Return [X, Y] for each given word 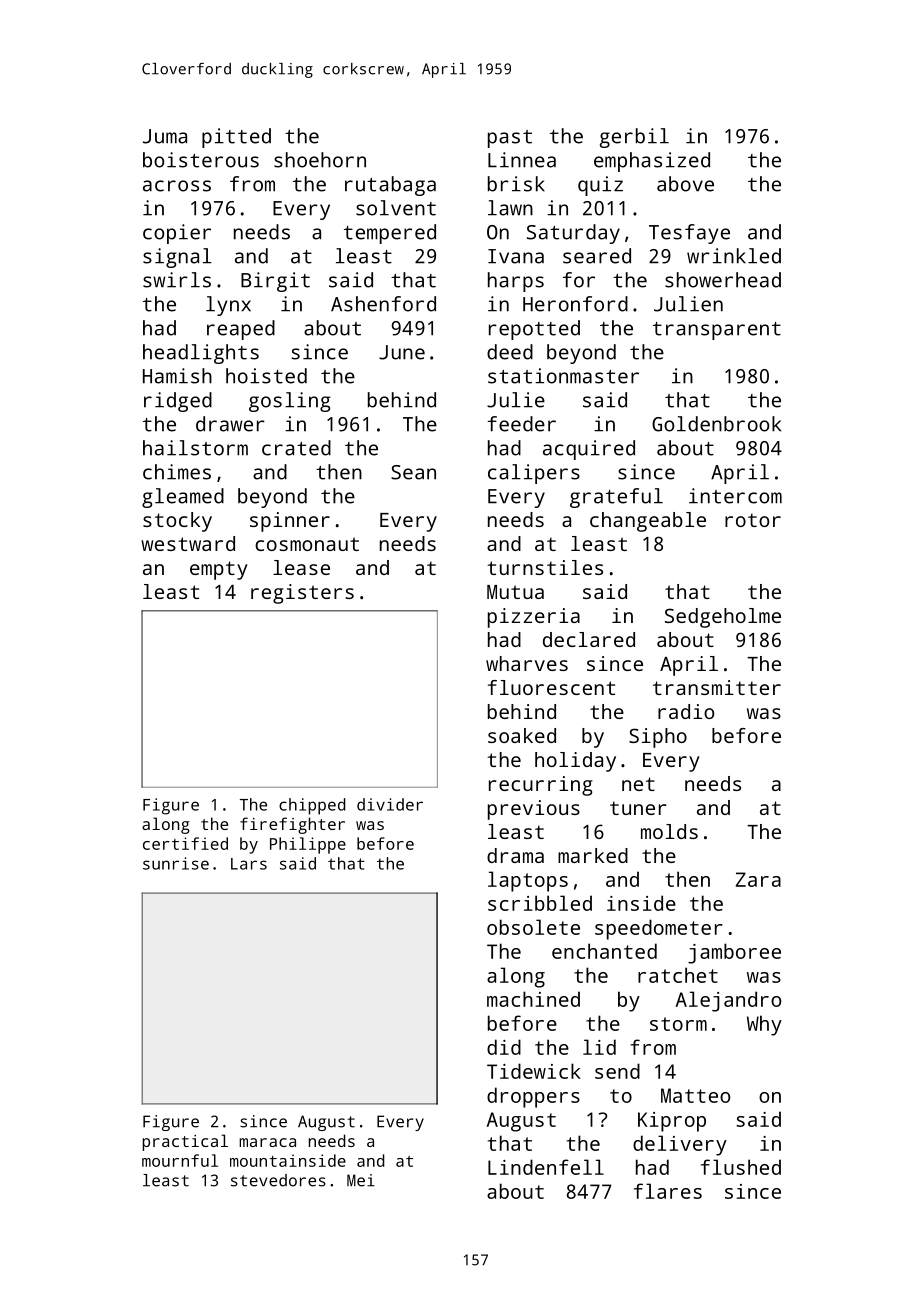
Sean [413, 472]
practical [185, 1142]
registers [302, 594]
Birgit [275, 282]
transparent [717, 331]
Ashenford [383, 304]
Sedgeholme [723, 618]
